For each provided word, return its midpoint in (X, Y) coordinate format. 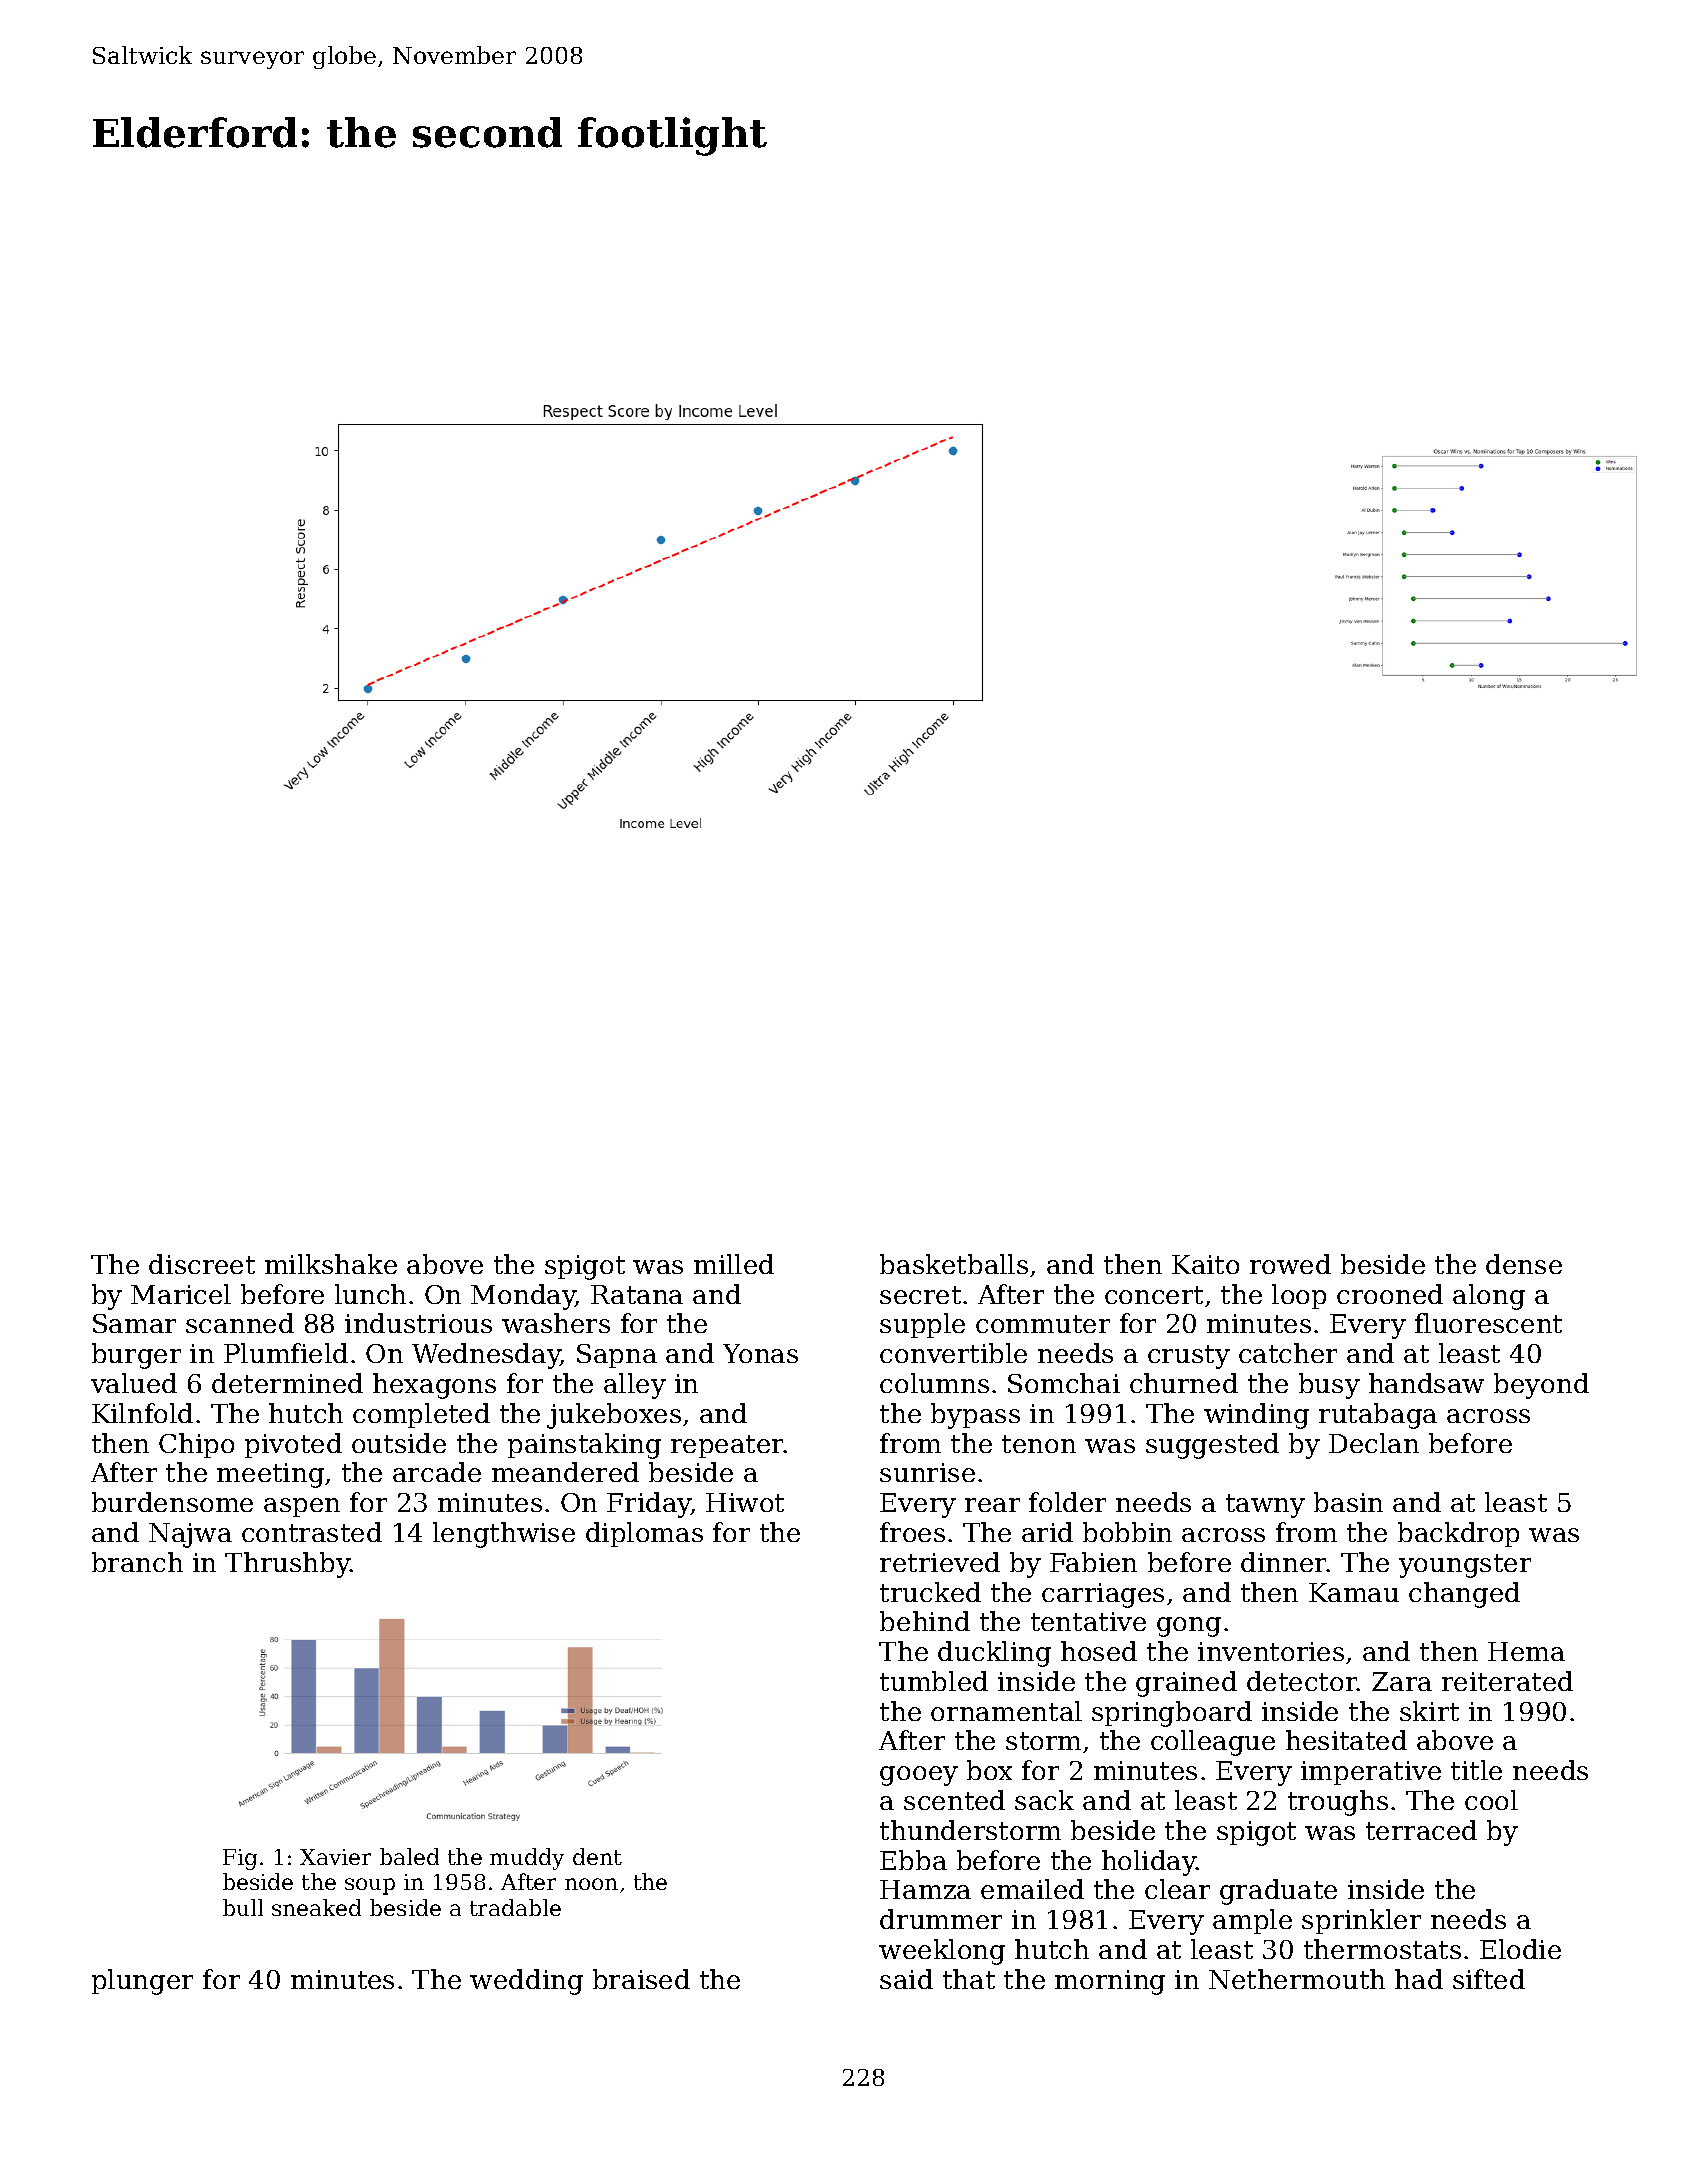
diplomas (644, 1534)
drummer (941, 1919)
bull (243, 1907)
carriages (1103, 1595)
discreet (202, 1264)
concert (1154, 1295)
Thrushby (287, 1565)
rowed (1290, 1264)
